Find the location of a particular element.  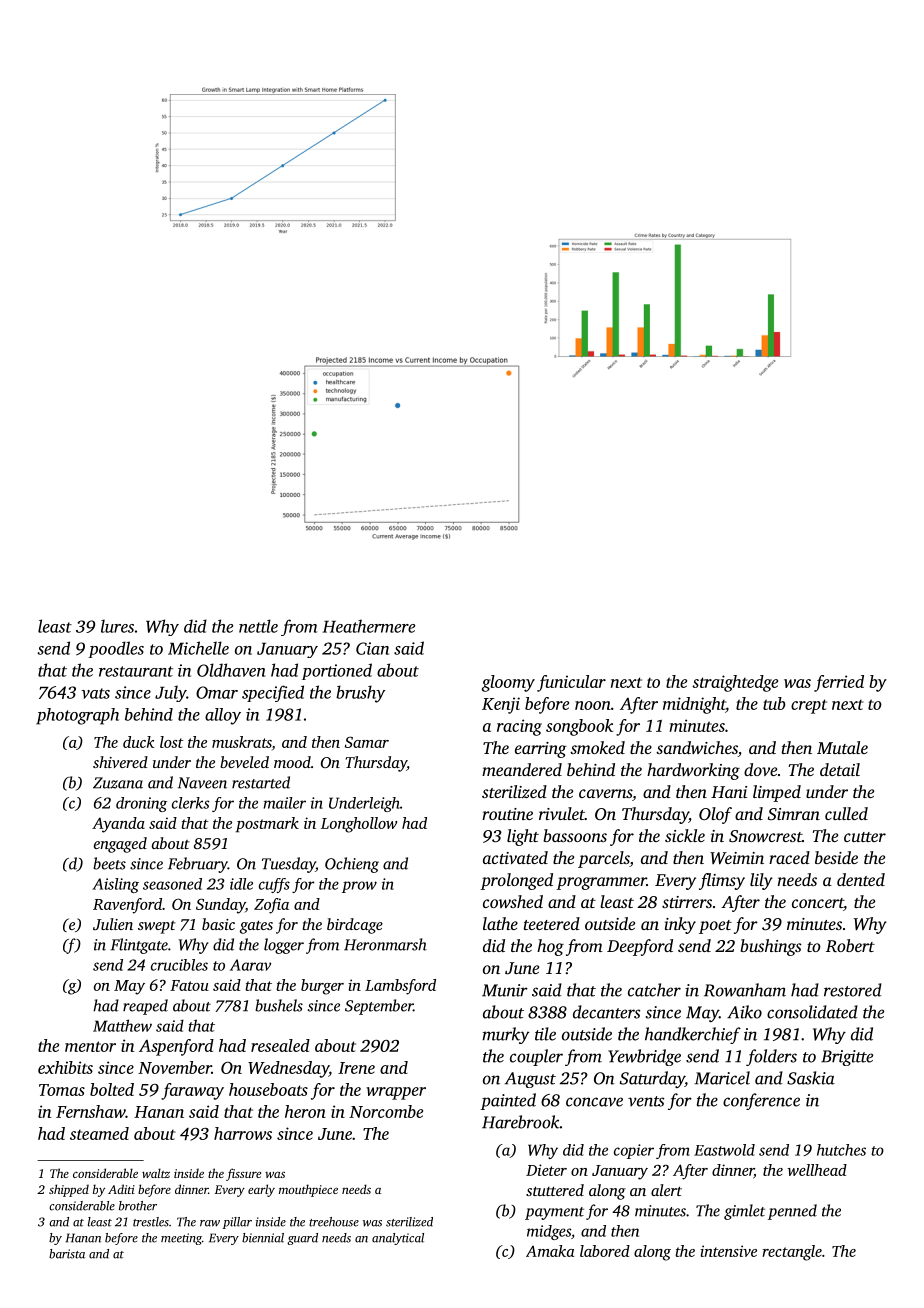

mood is located at coordinates (292, 762).
